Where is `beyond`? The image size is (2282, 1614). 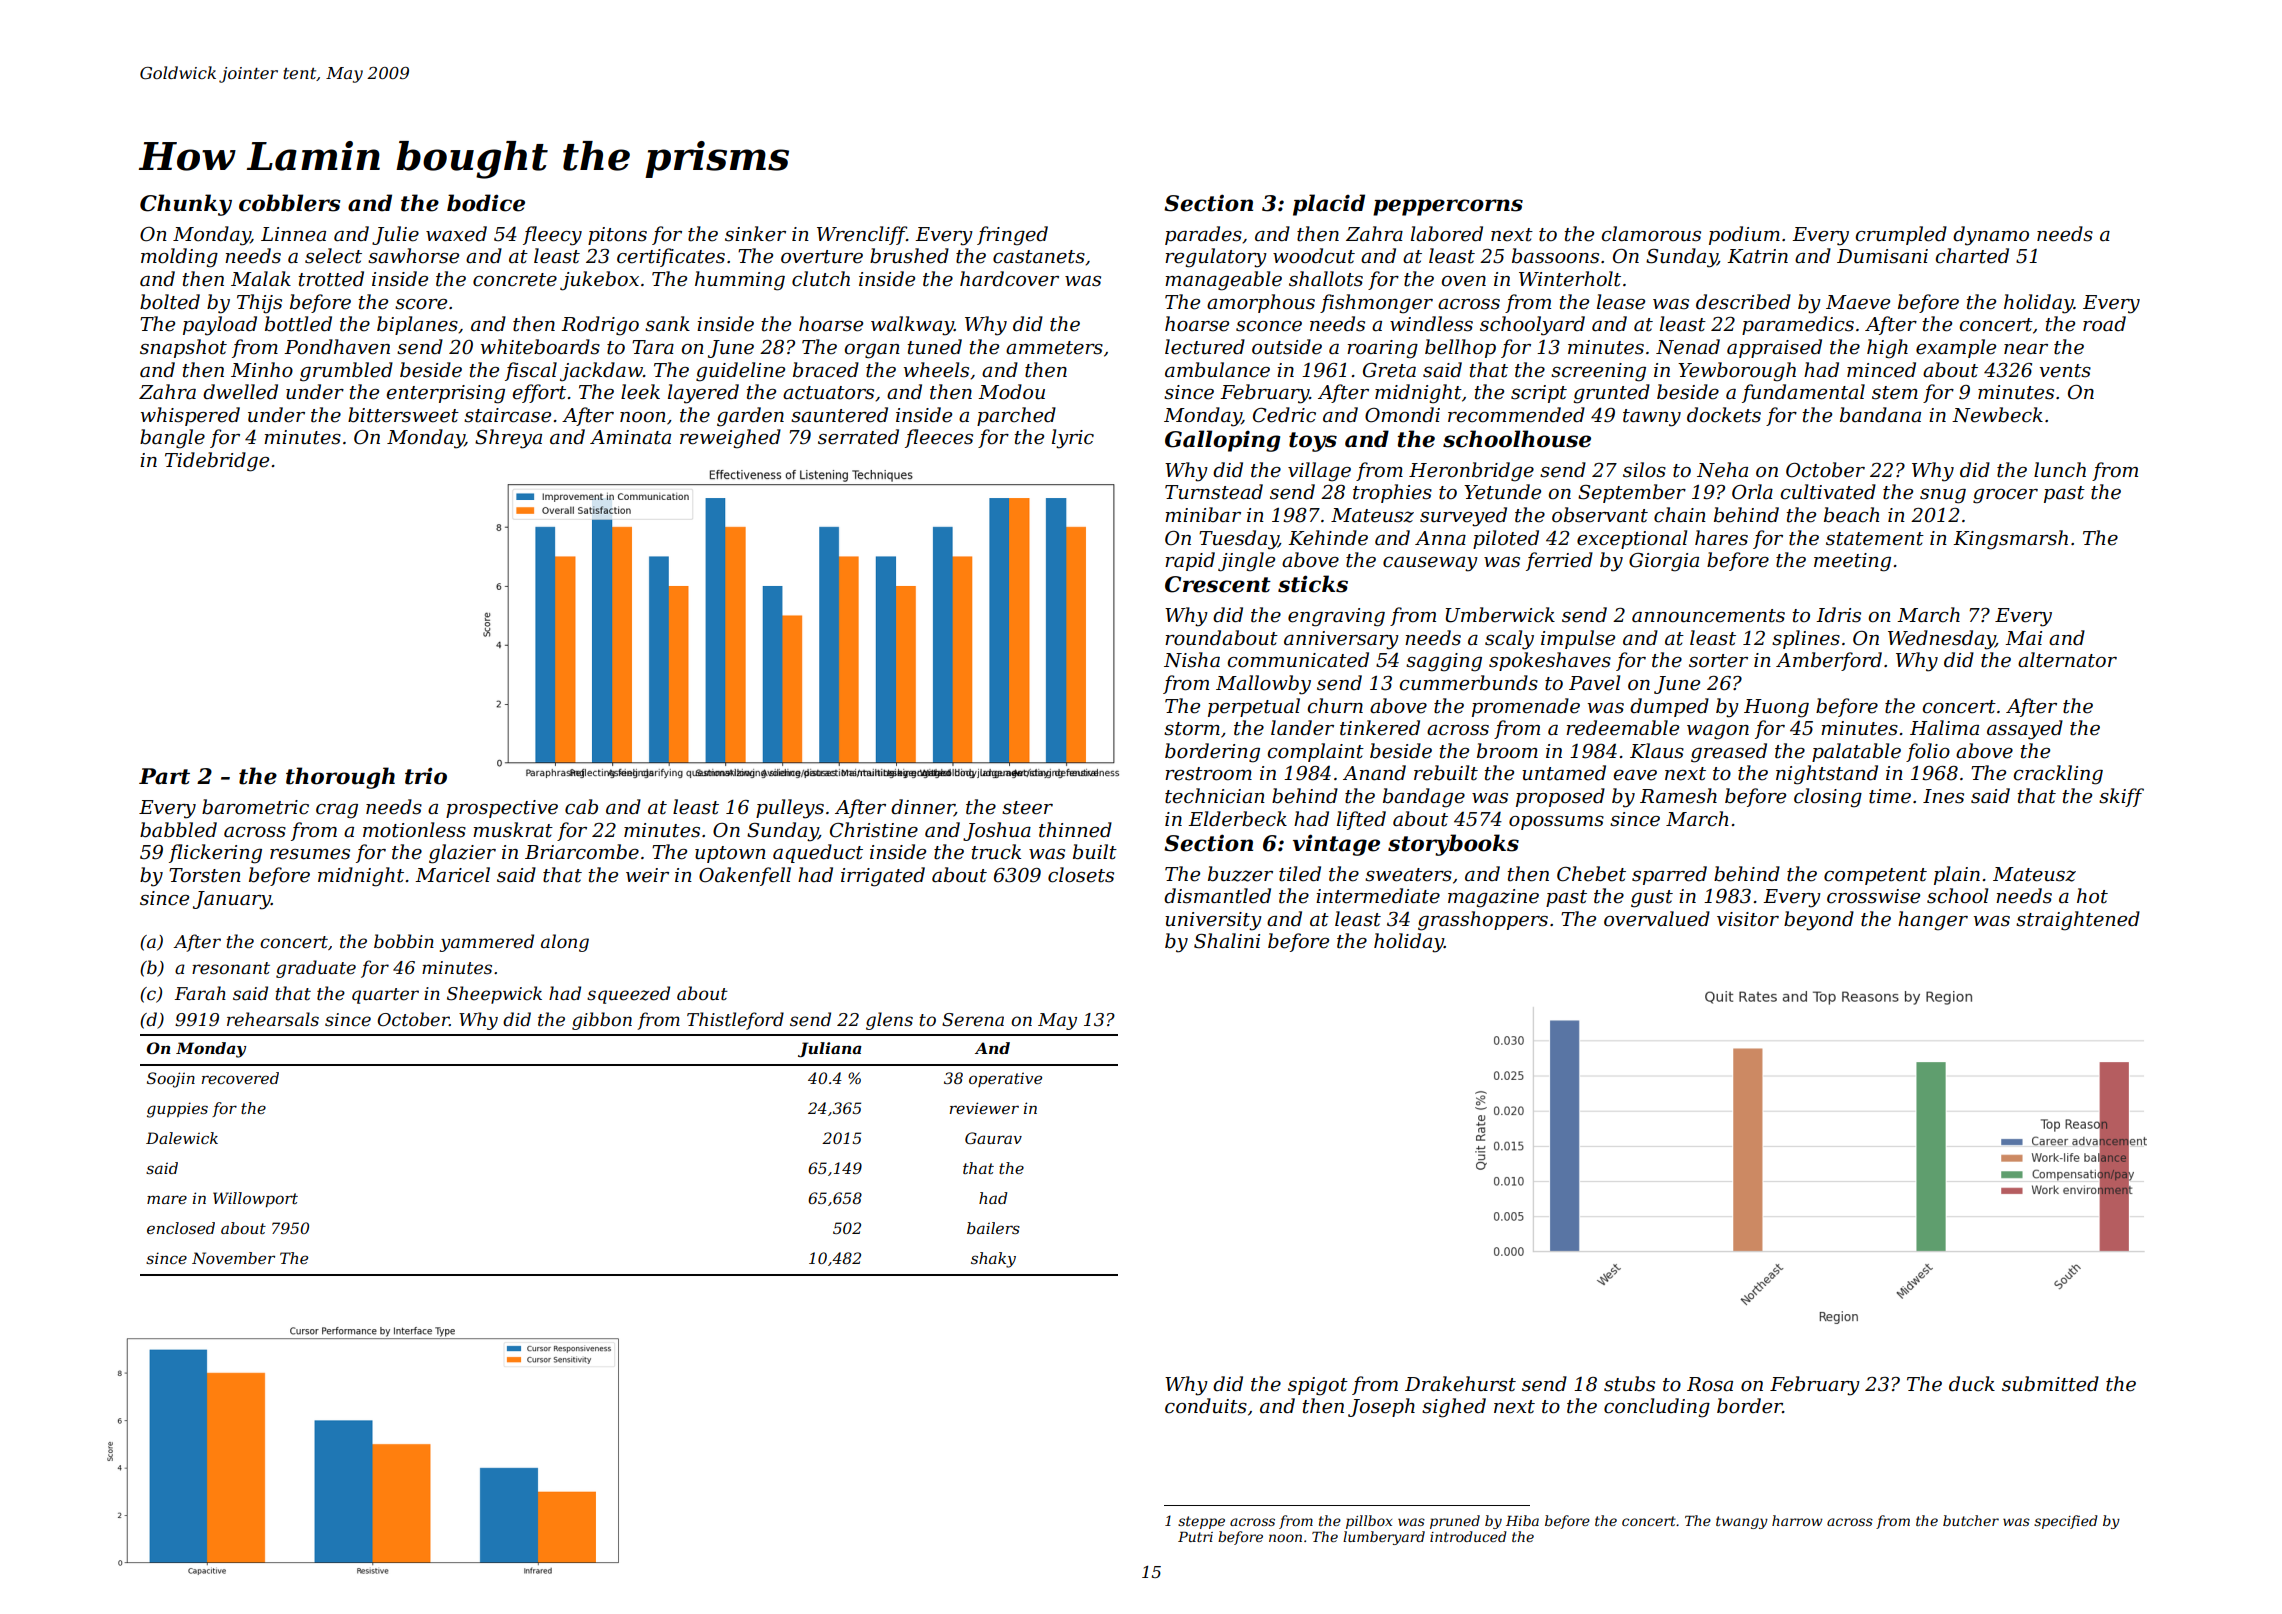
beyond is located at coordinates (1819, 921).
